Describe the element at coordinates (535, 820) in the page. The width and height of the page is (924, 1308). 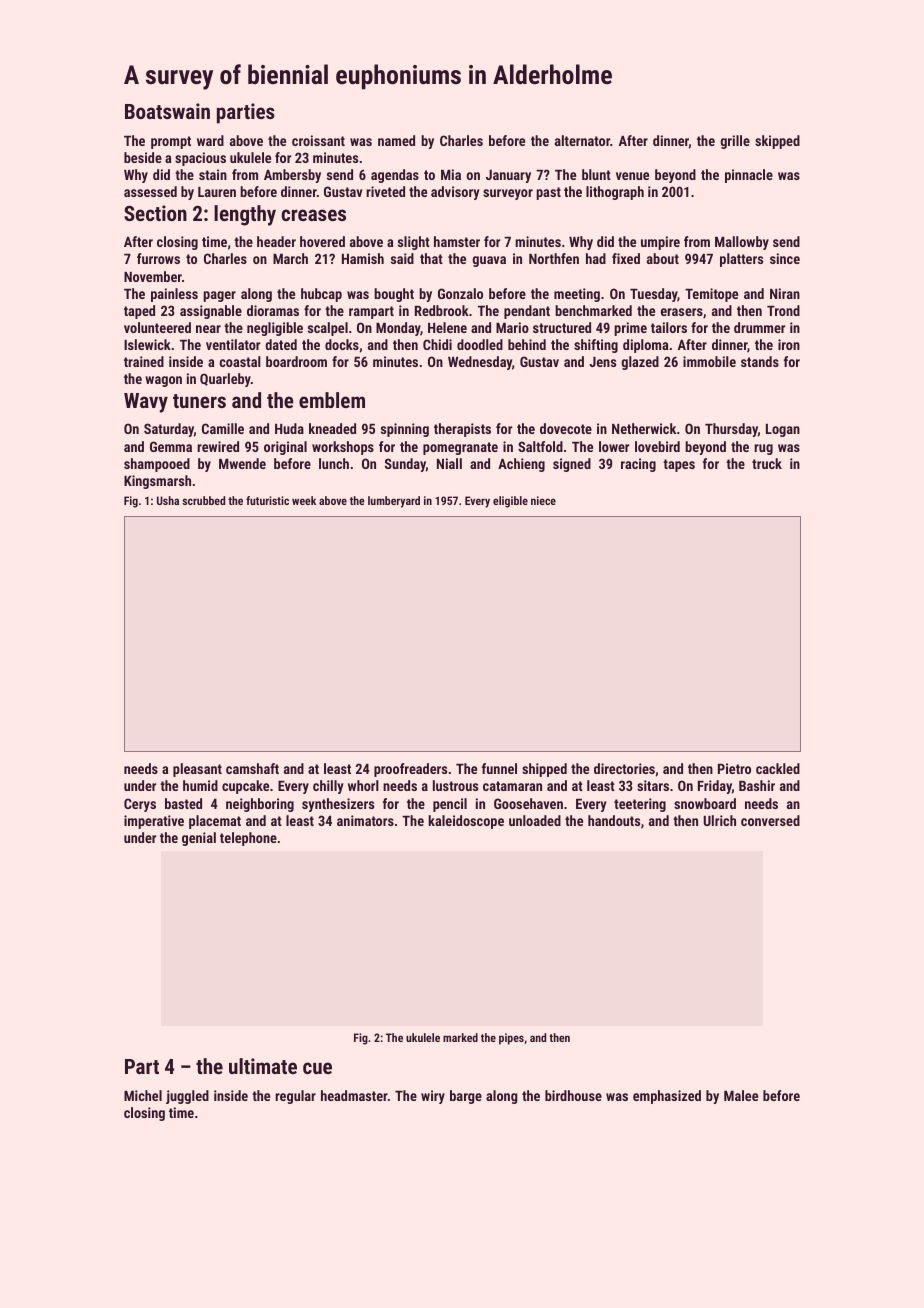
I see `unloaded` at that location.
